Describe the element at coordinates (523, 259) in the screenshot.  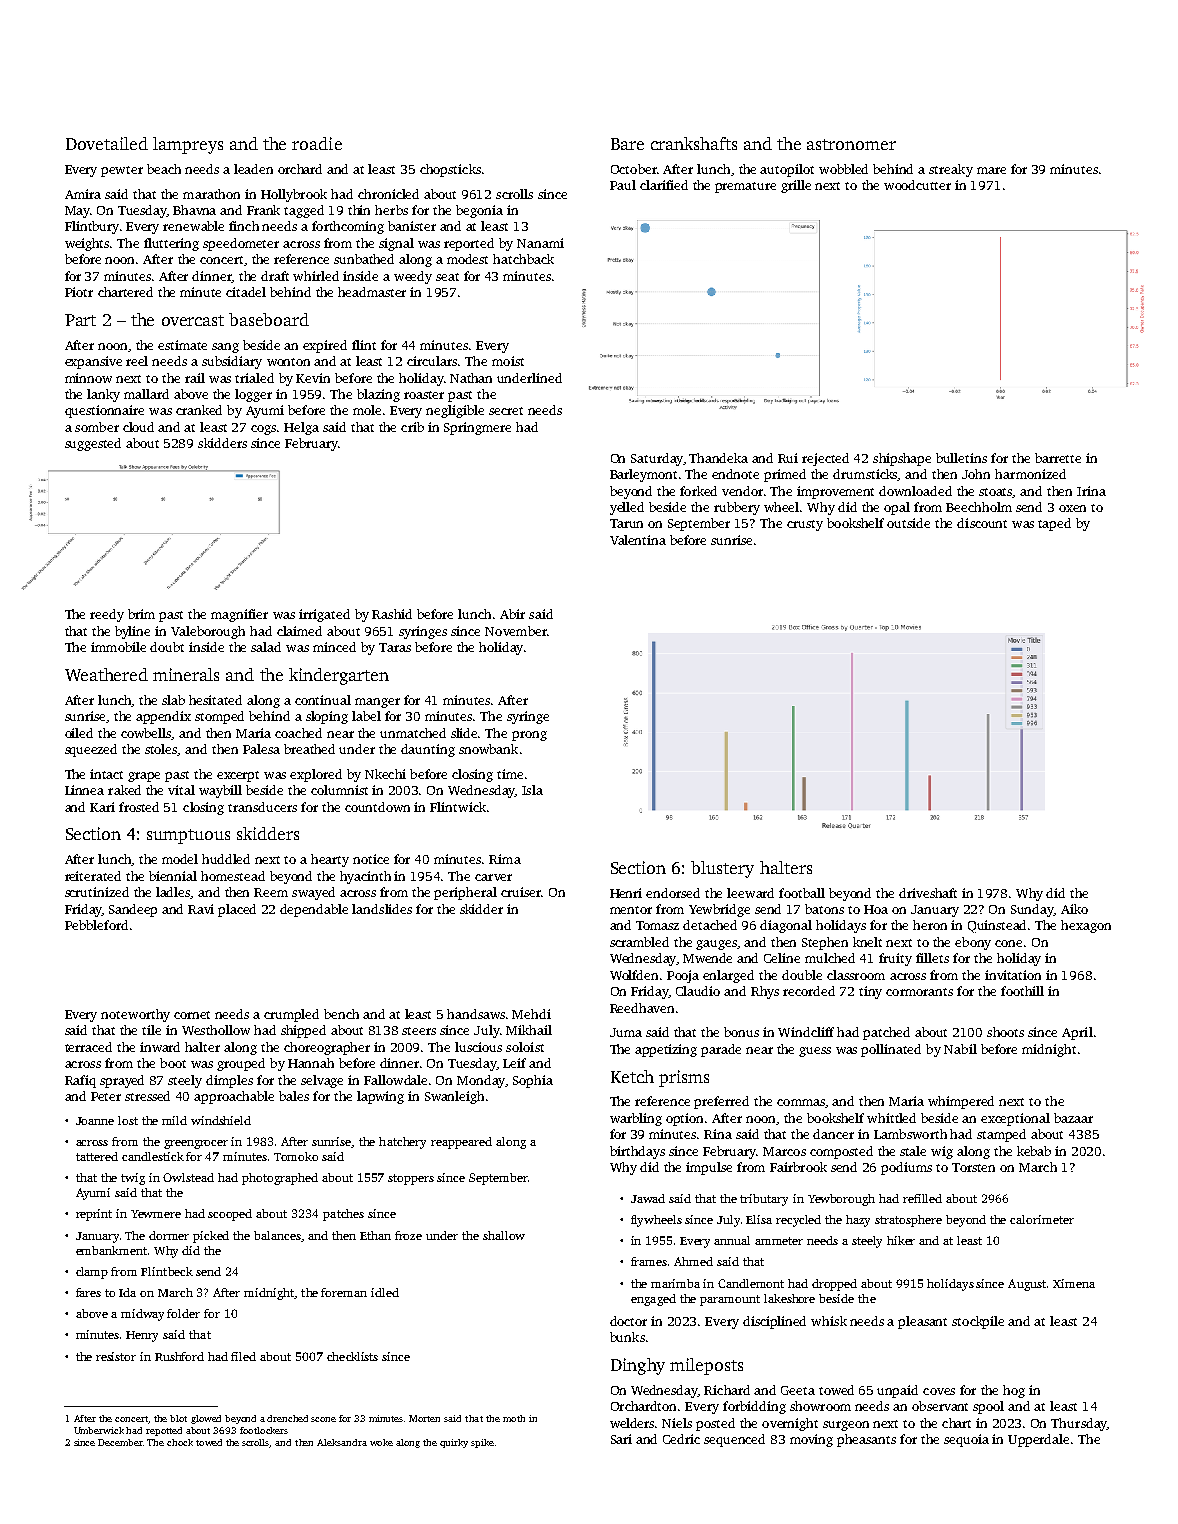
I see `hatchback` at that location.
